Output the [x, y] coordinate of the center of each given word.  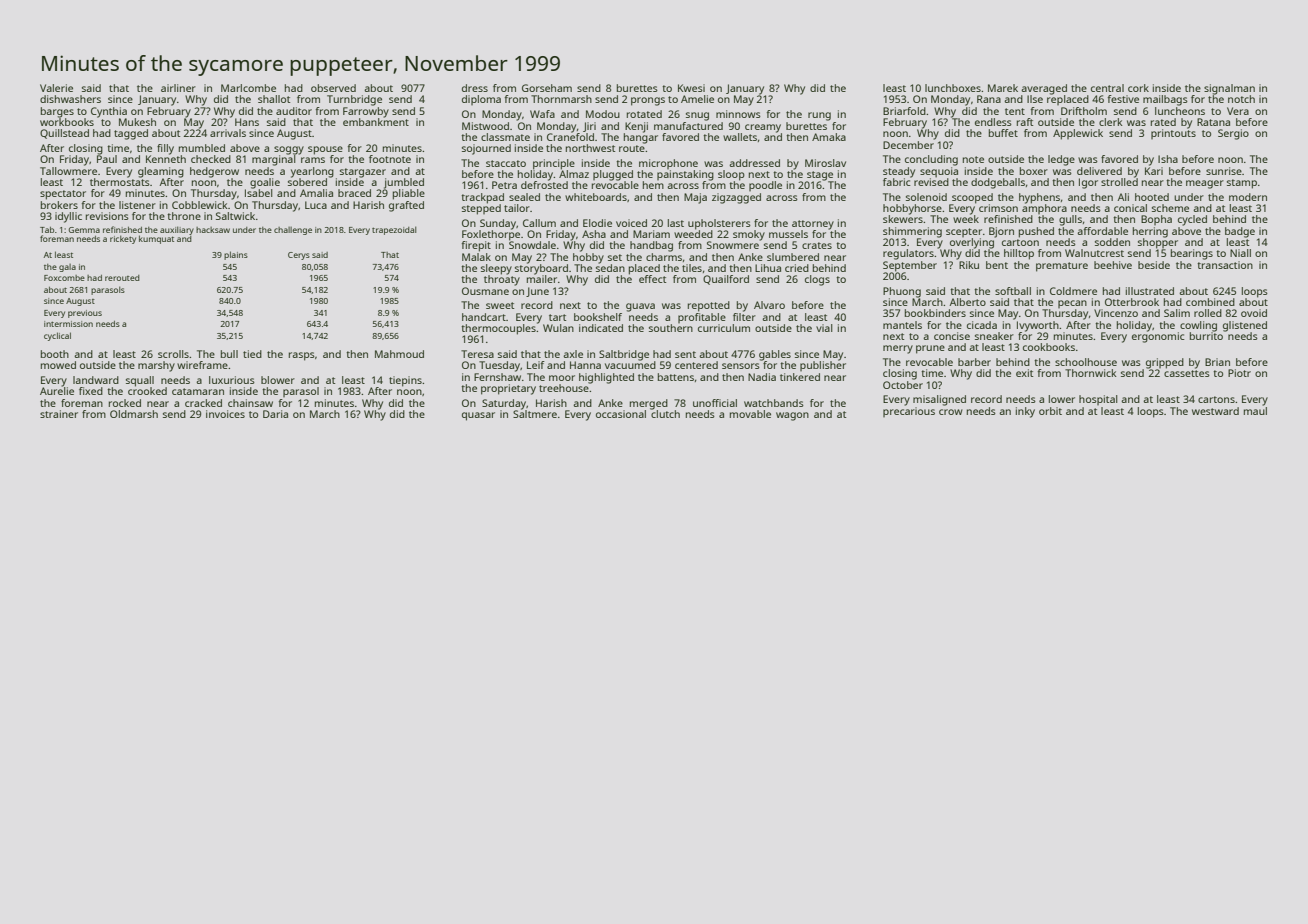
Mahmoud [399, 354]
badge [1240, 232]
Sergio [1233, 134]
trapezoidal [394, 230]
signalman [1229, 89]
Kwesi [691, 88]
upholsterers [719, 224]
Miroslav [825, 163]
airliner [178, 88]
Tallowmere [68, 171]
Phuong [902, 292]
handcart [484, 317]
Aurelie [57, 391]
